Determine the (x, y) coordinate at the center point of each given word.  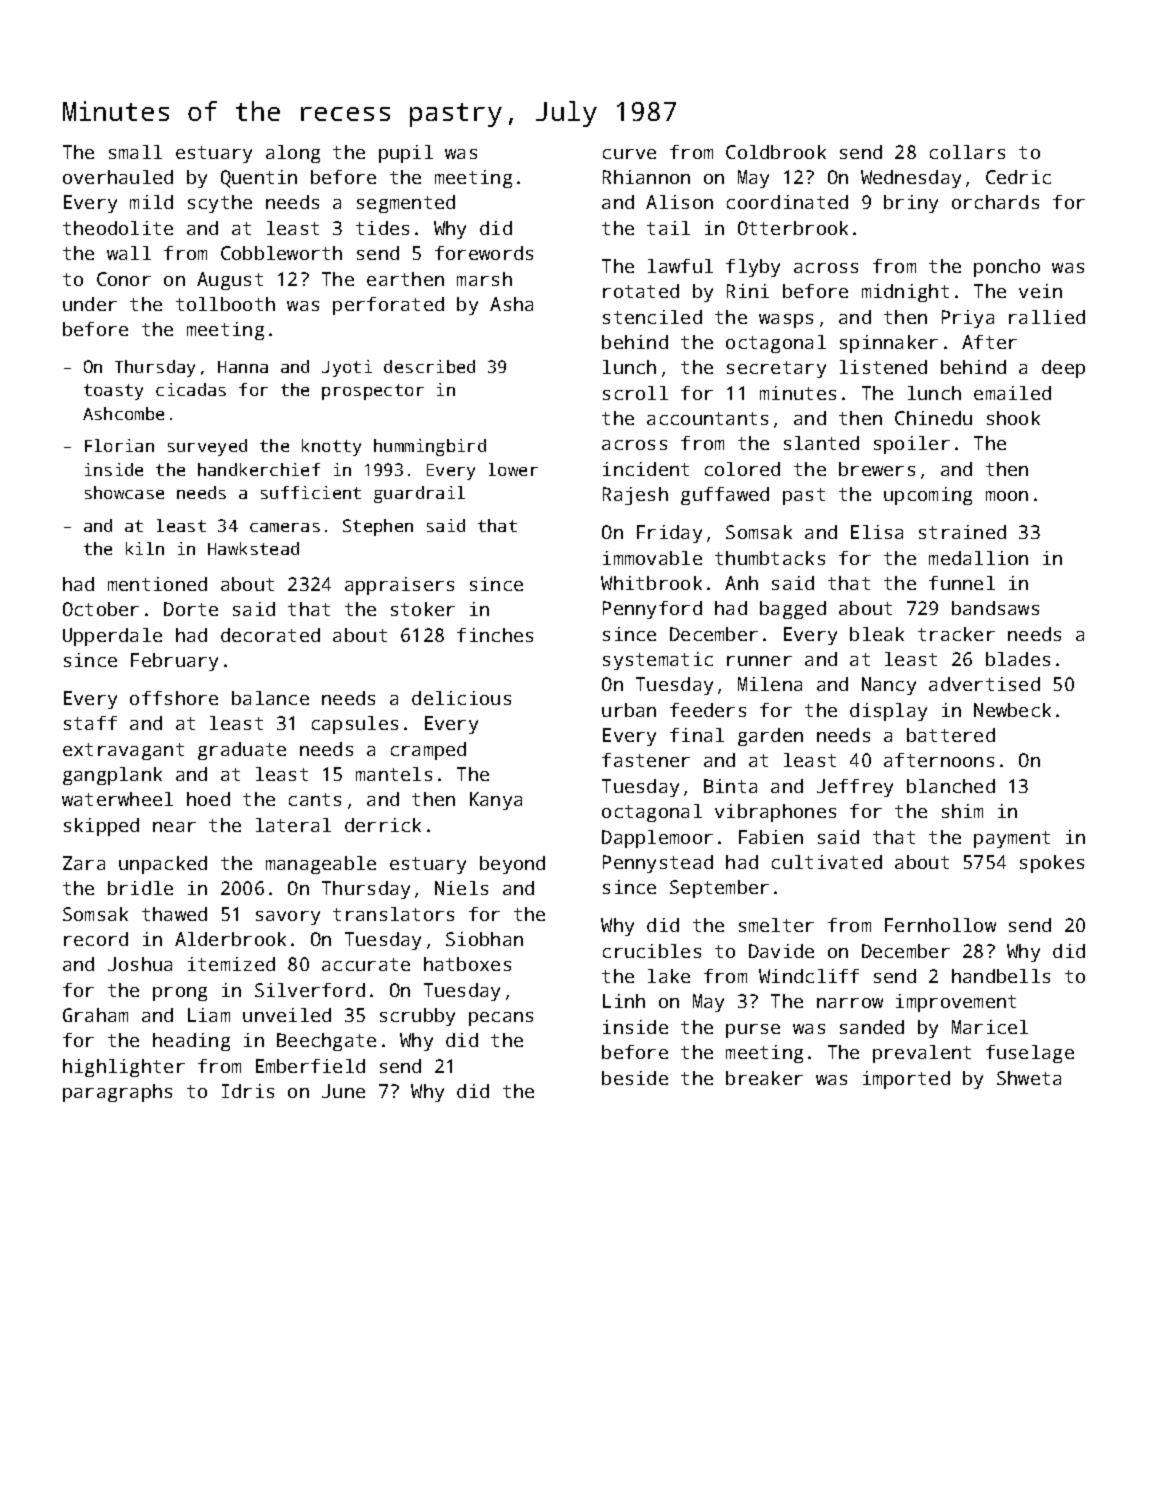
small (135, 152)
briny (911, 204)
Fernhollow (940, 925)
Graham (95, 1015)
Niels (461, 888)
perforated (388, 306)
